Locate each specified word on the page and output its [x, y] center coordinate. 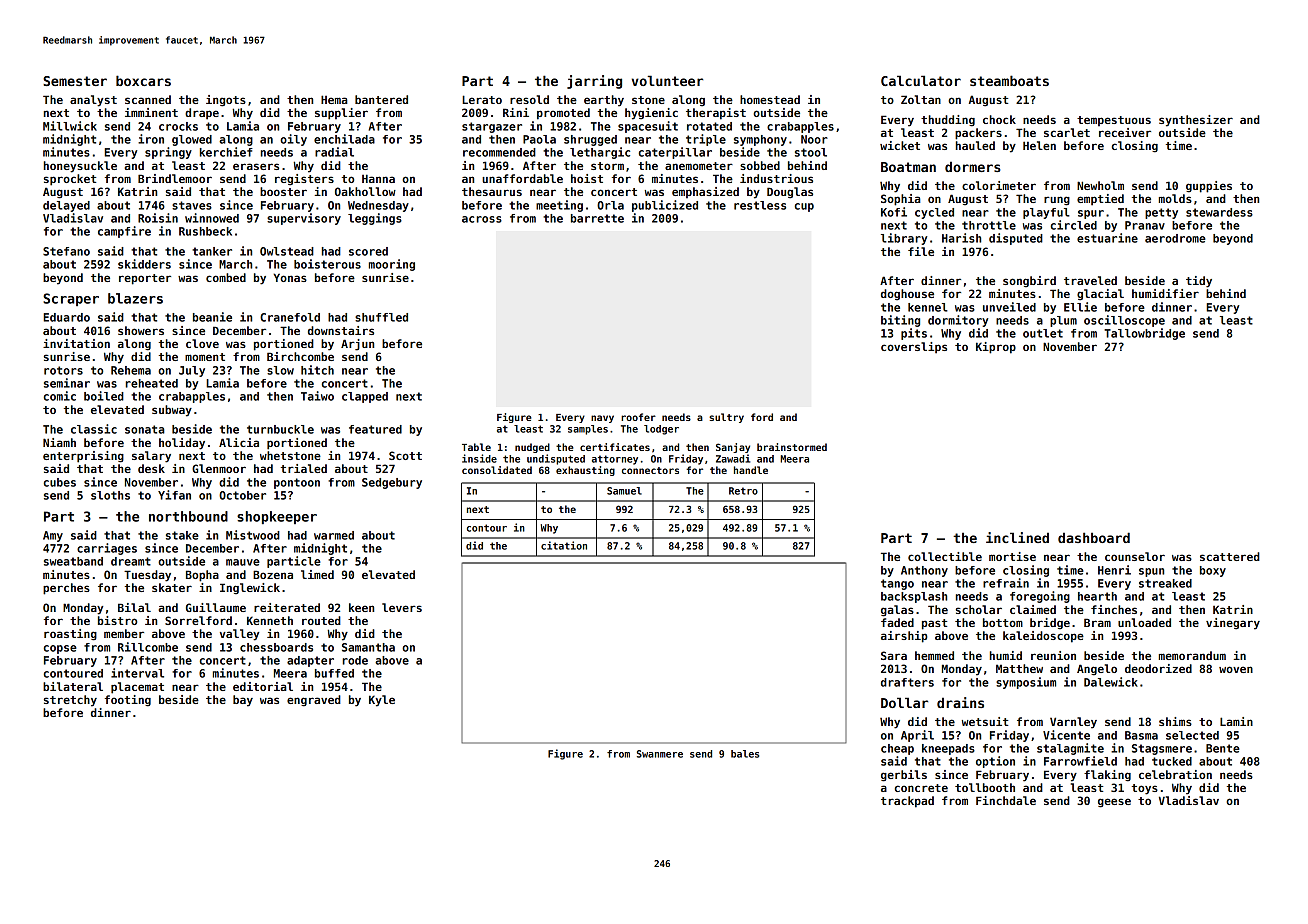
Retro [743, 491]
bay [243, 701]
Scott [405, 455]
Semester [75, 81]
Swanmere [660, 754]
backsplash [914, 597]
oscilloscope [1124, 321]
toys [1145, 789]
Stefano [66, 251]
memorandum [1192, 655]
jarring [594, 82]
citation [564, 545]
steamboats [1009, 80]
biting [900, 321]
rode [355, 660]
